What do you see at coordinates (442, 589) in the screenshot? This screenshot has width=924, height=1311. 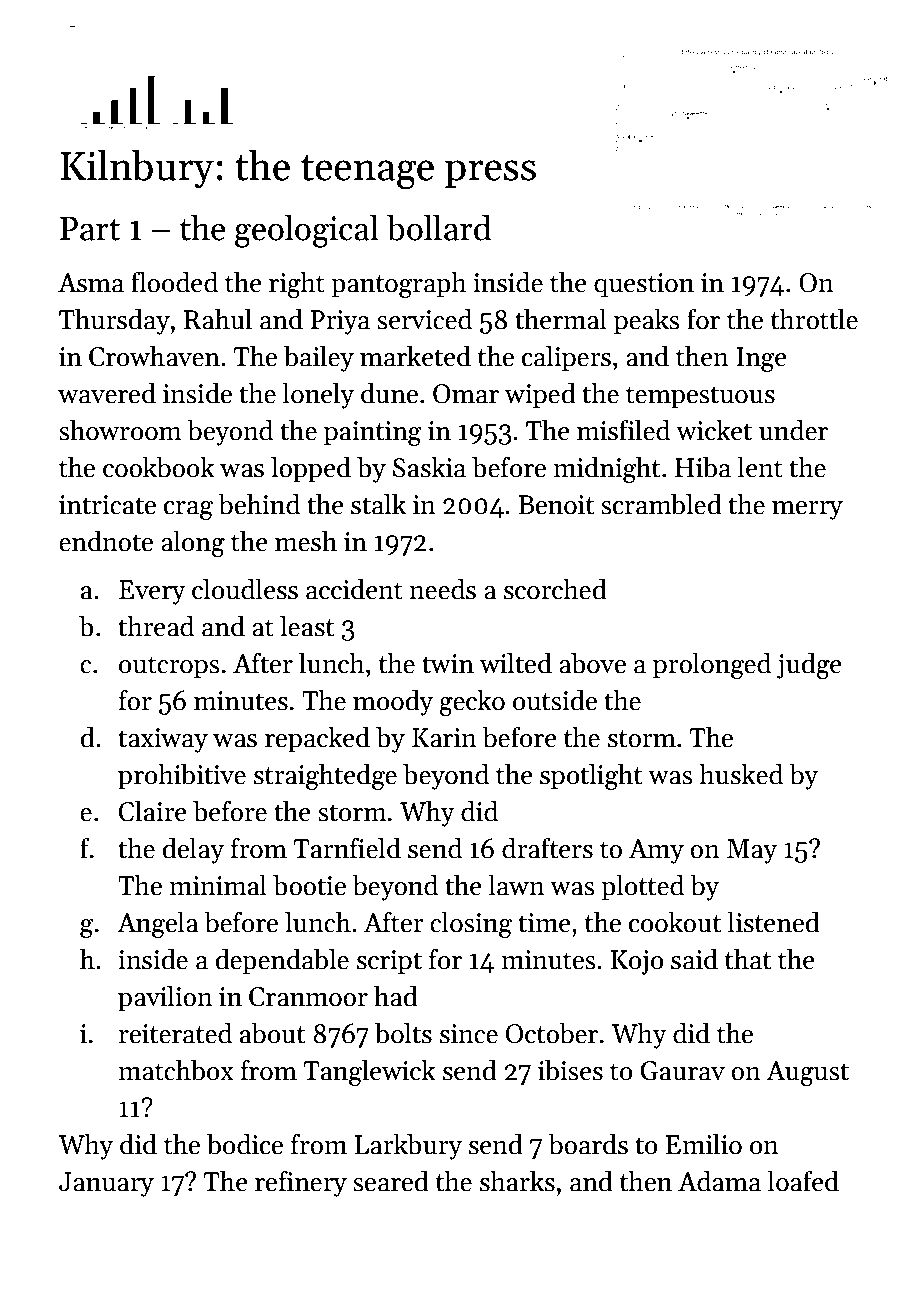 I see `needs` at bounding box center [442, 589].
